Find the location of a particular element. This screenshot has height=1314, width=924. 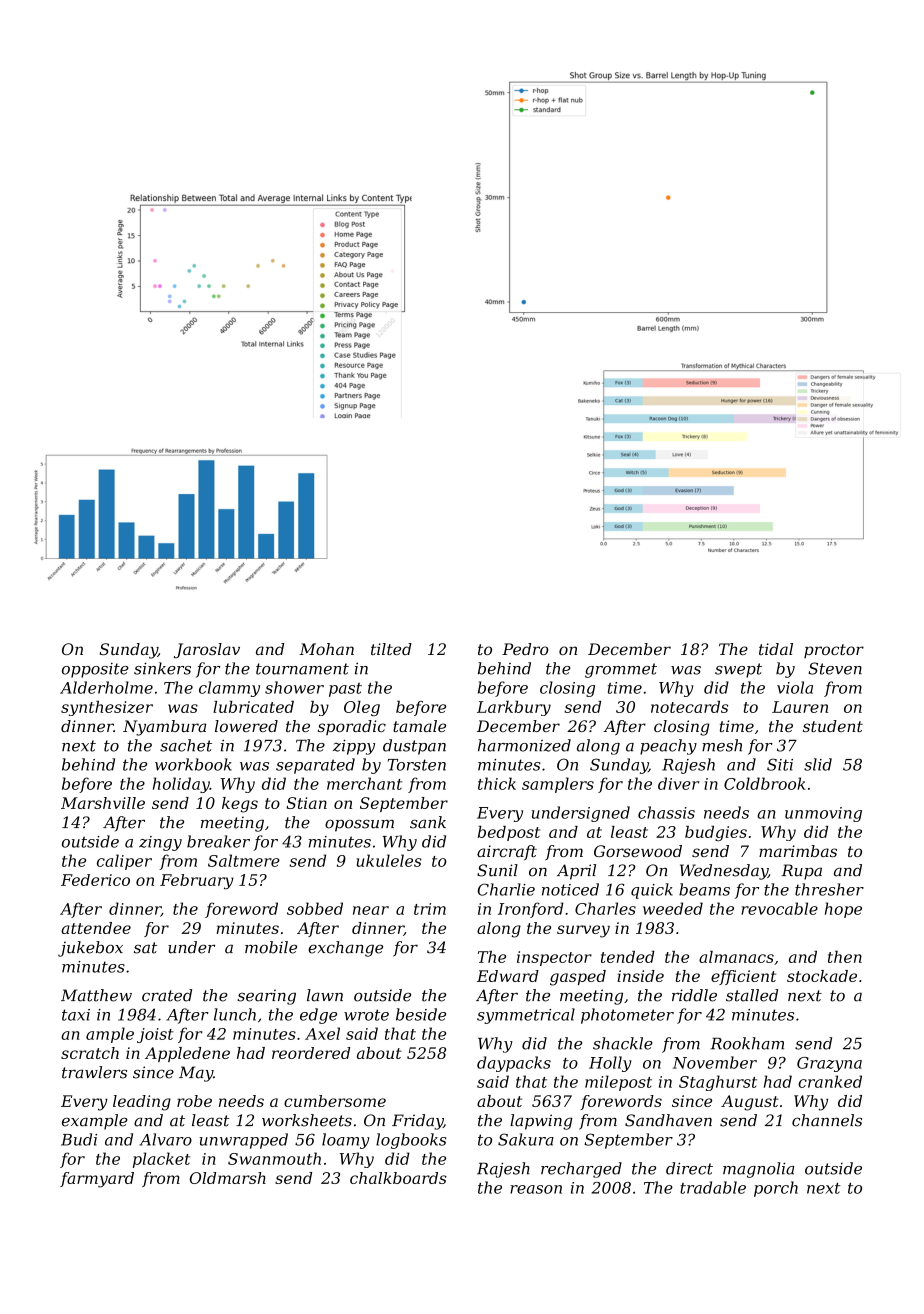

Sandhaven is located at coordinates (668, 1120).
